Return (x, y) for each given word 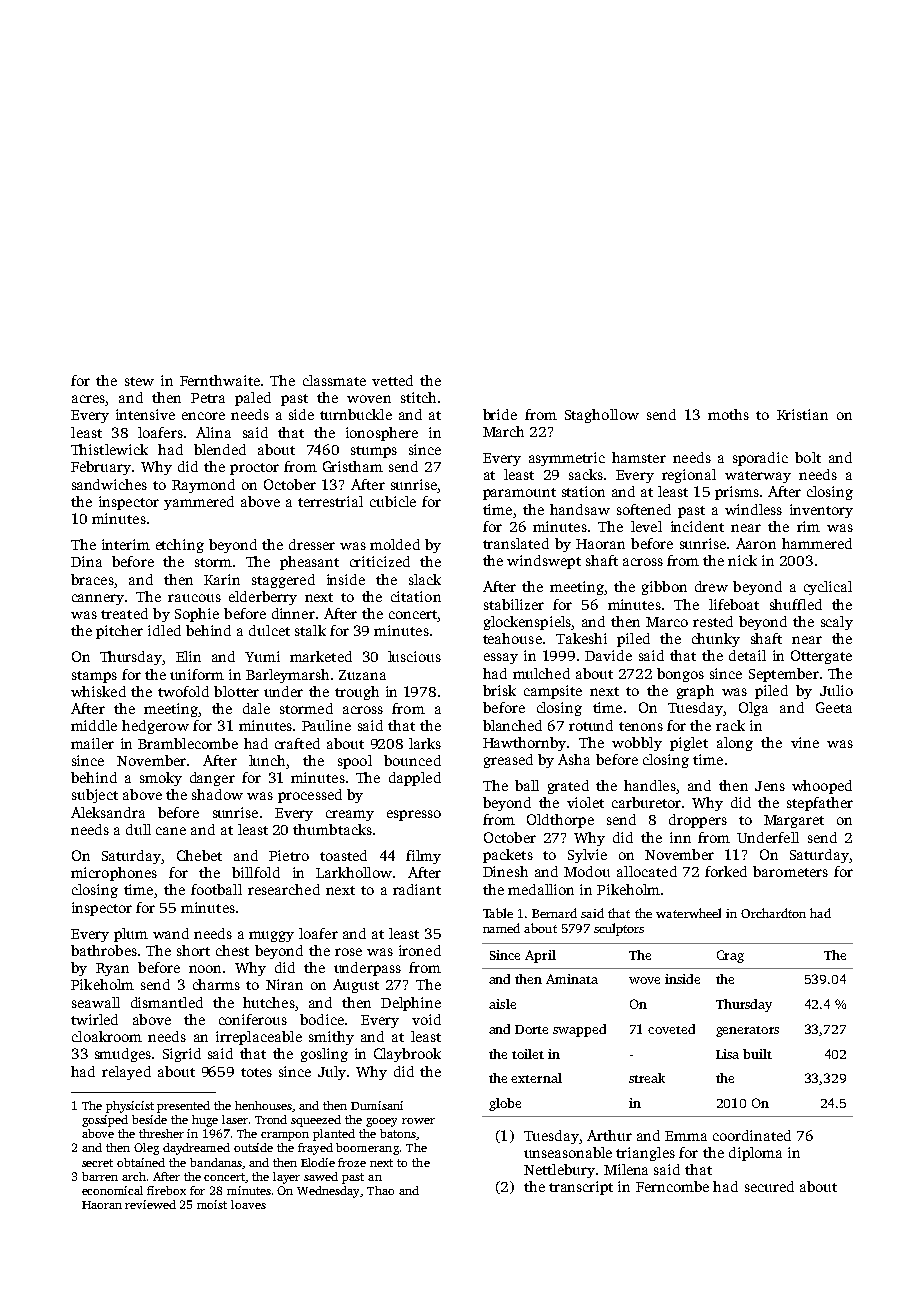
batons (398, 1133)
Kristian (802, 414)
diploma (755, 1154)
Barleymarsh (287, 676)
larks (425, 743)
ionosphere (382, 434)
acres (88, 399)
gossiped (105, 1121)
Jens (770, 786)
